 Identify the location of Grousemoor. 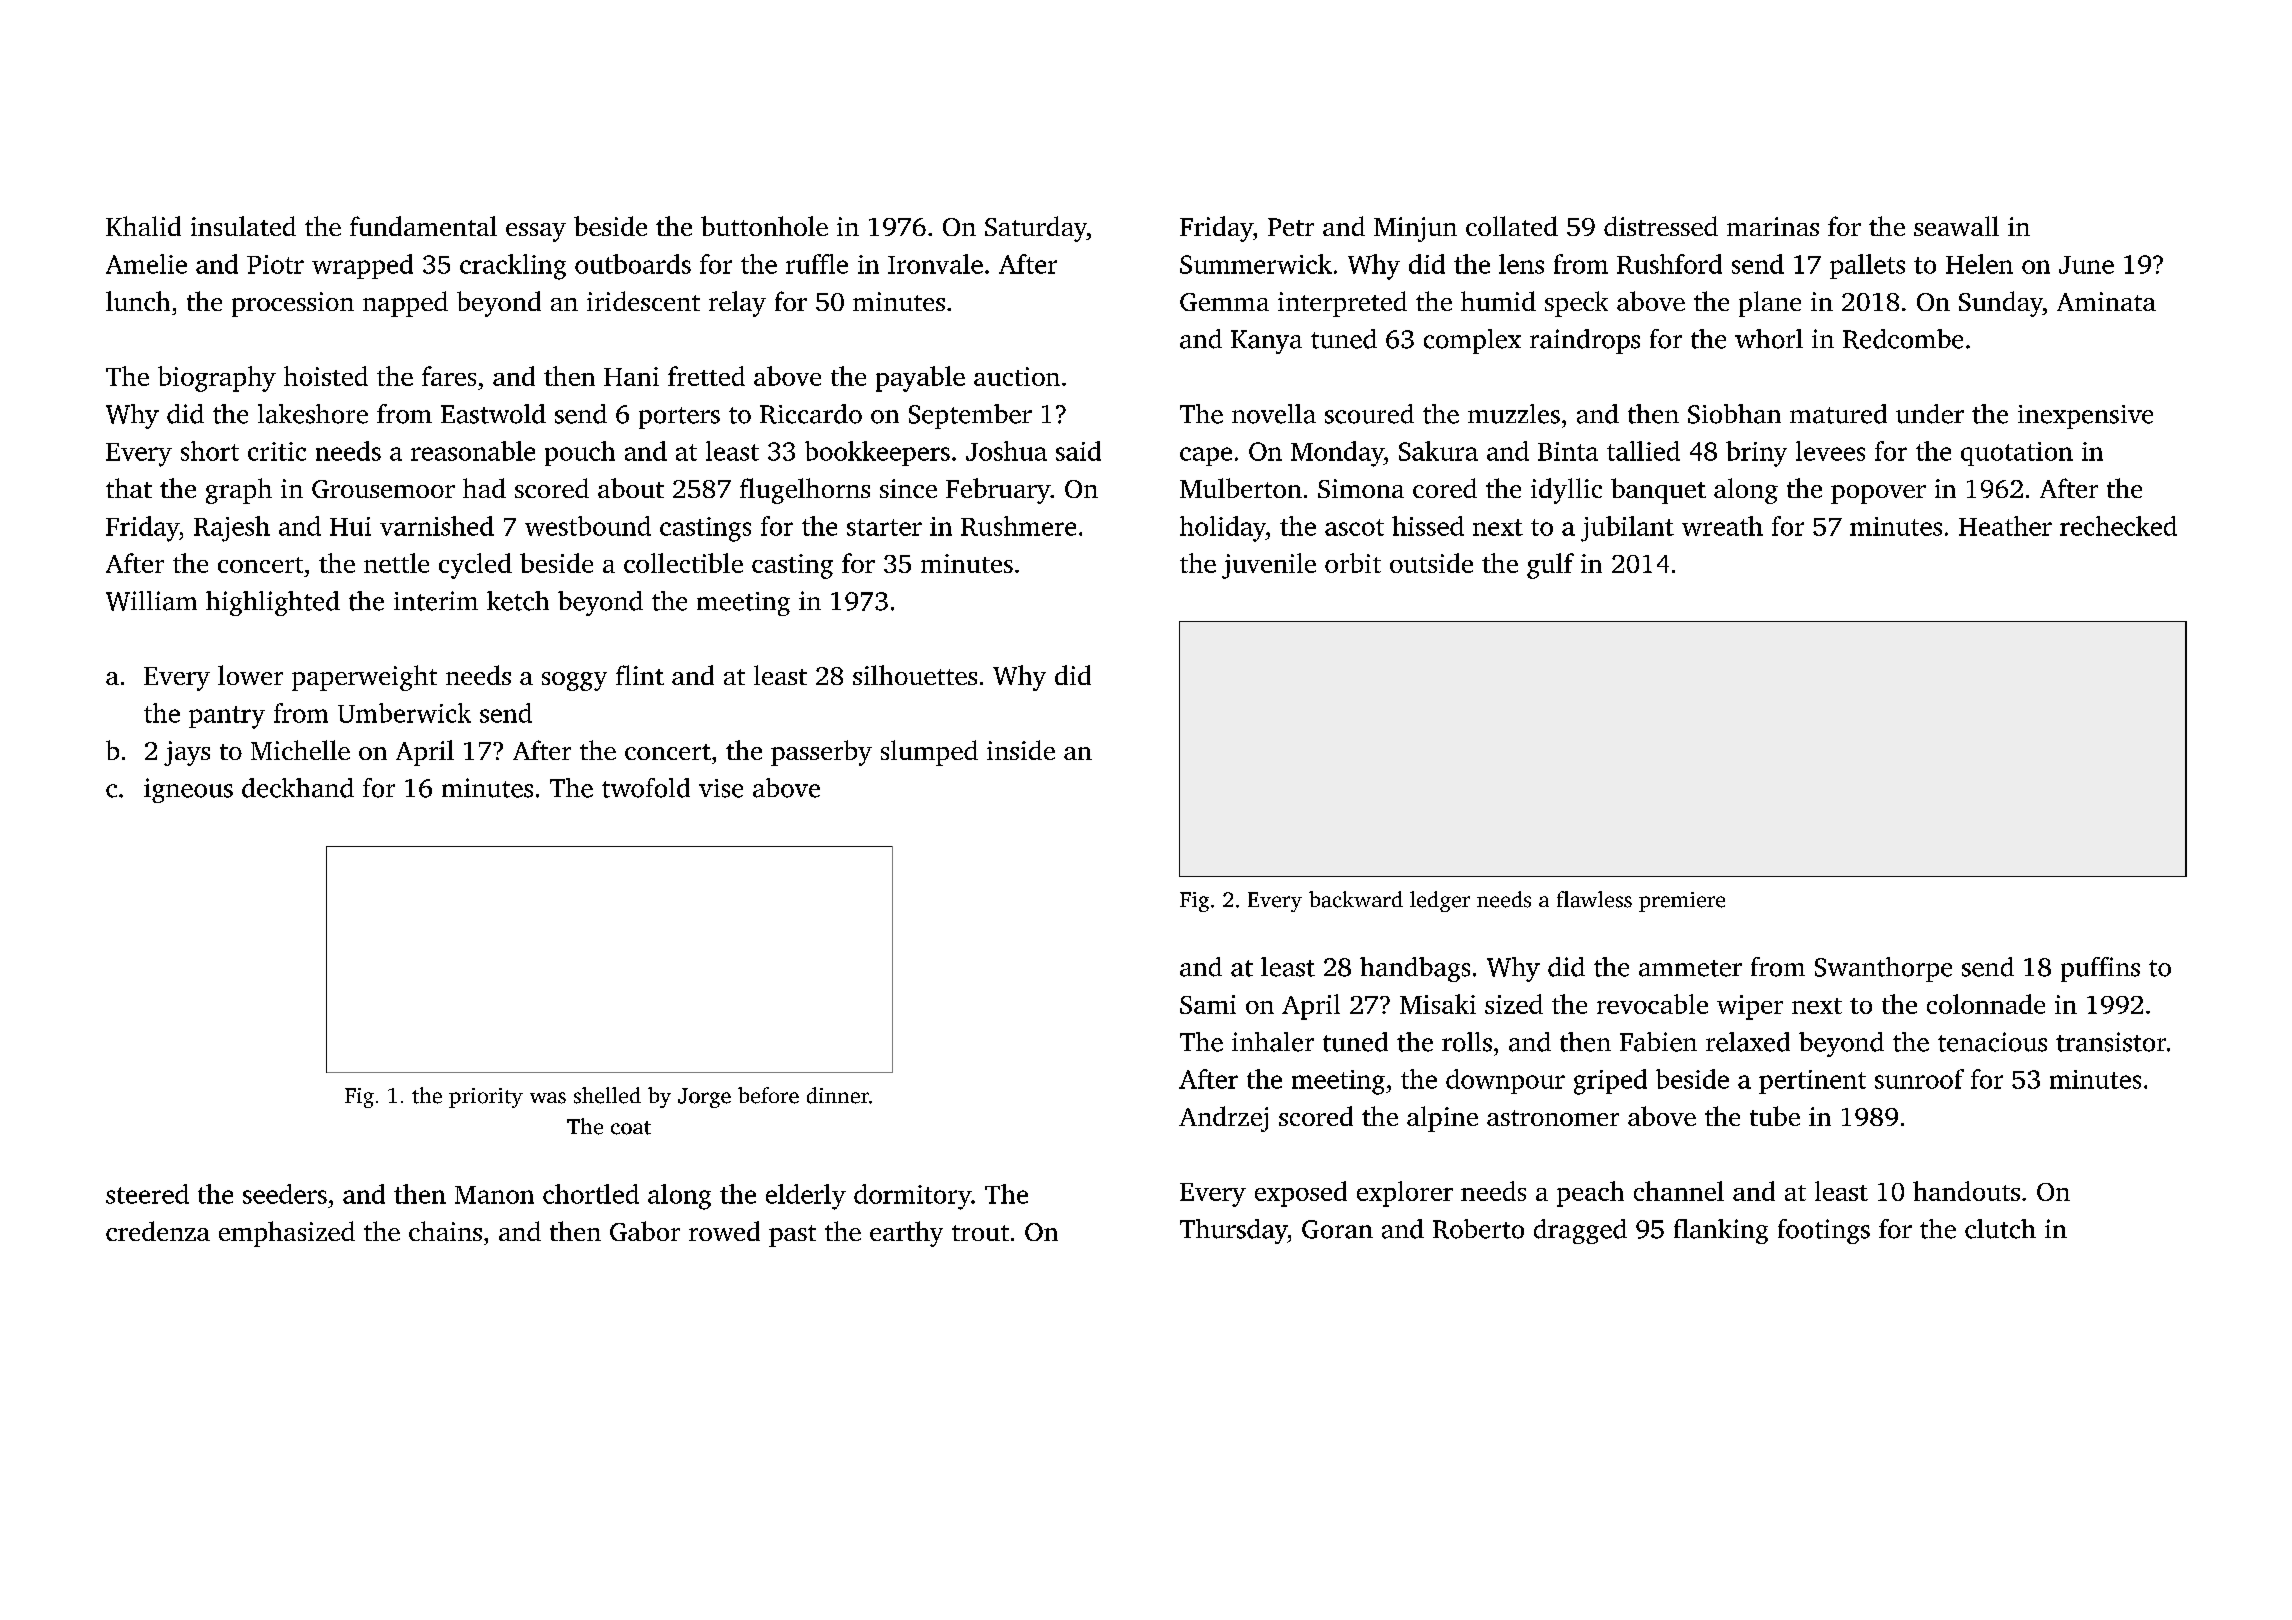
(383, 489).
